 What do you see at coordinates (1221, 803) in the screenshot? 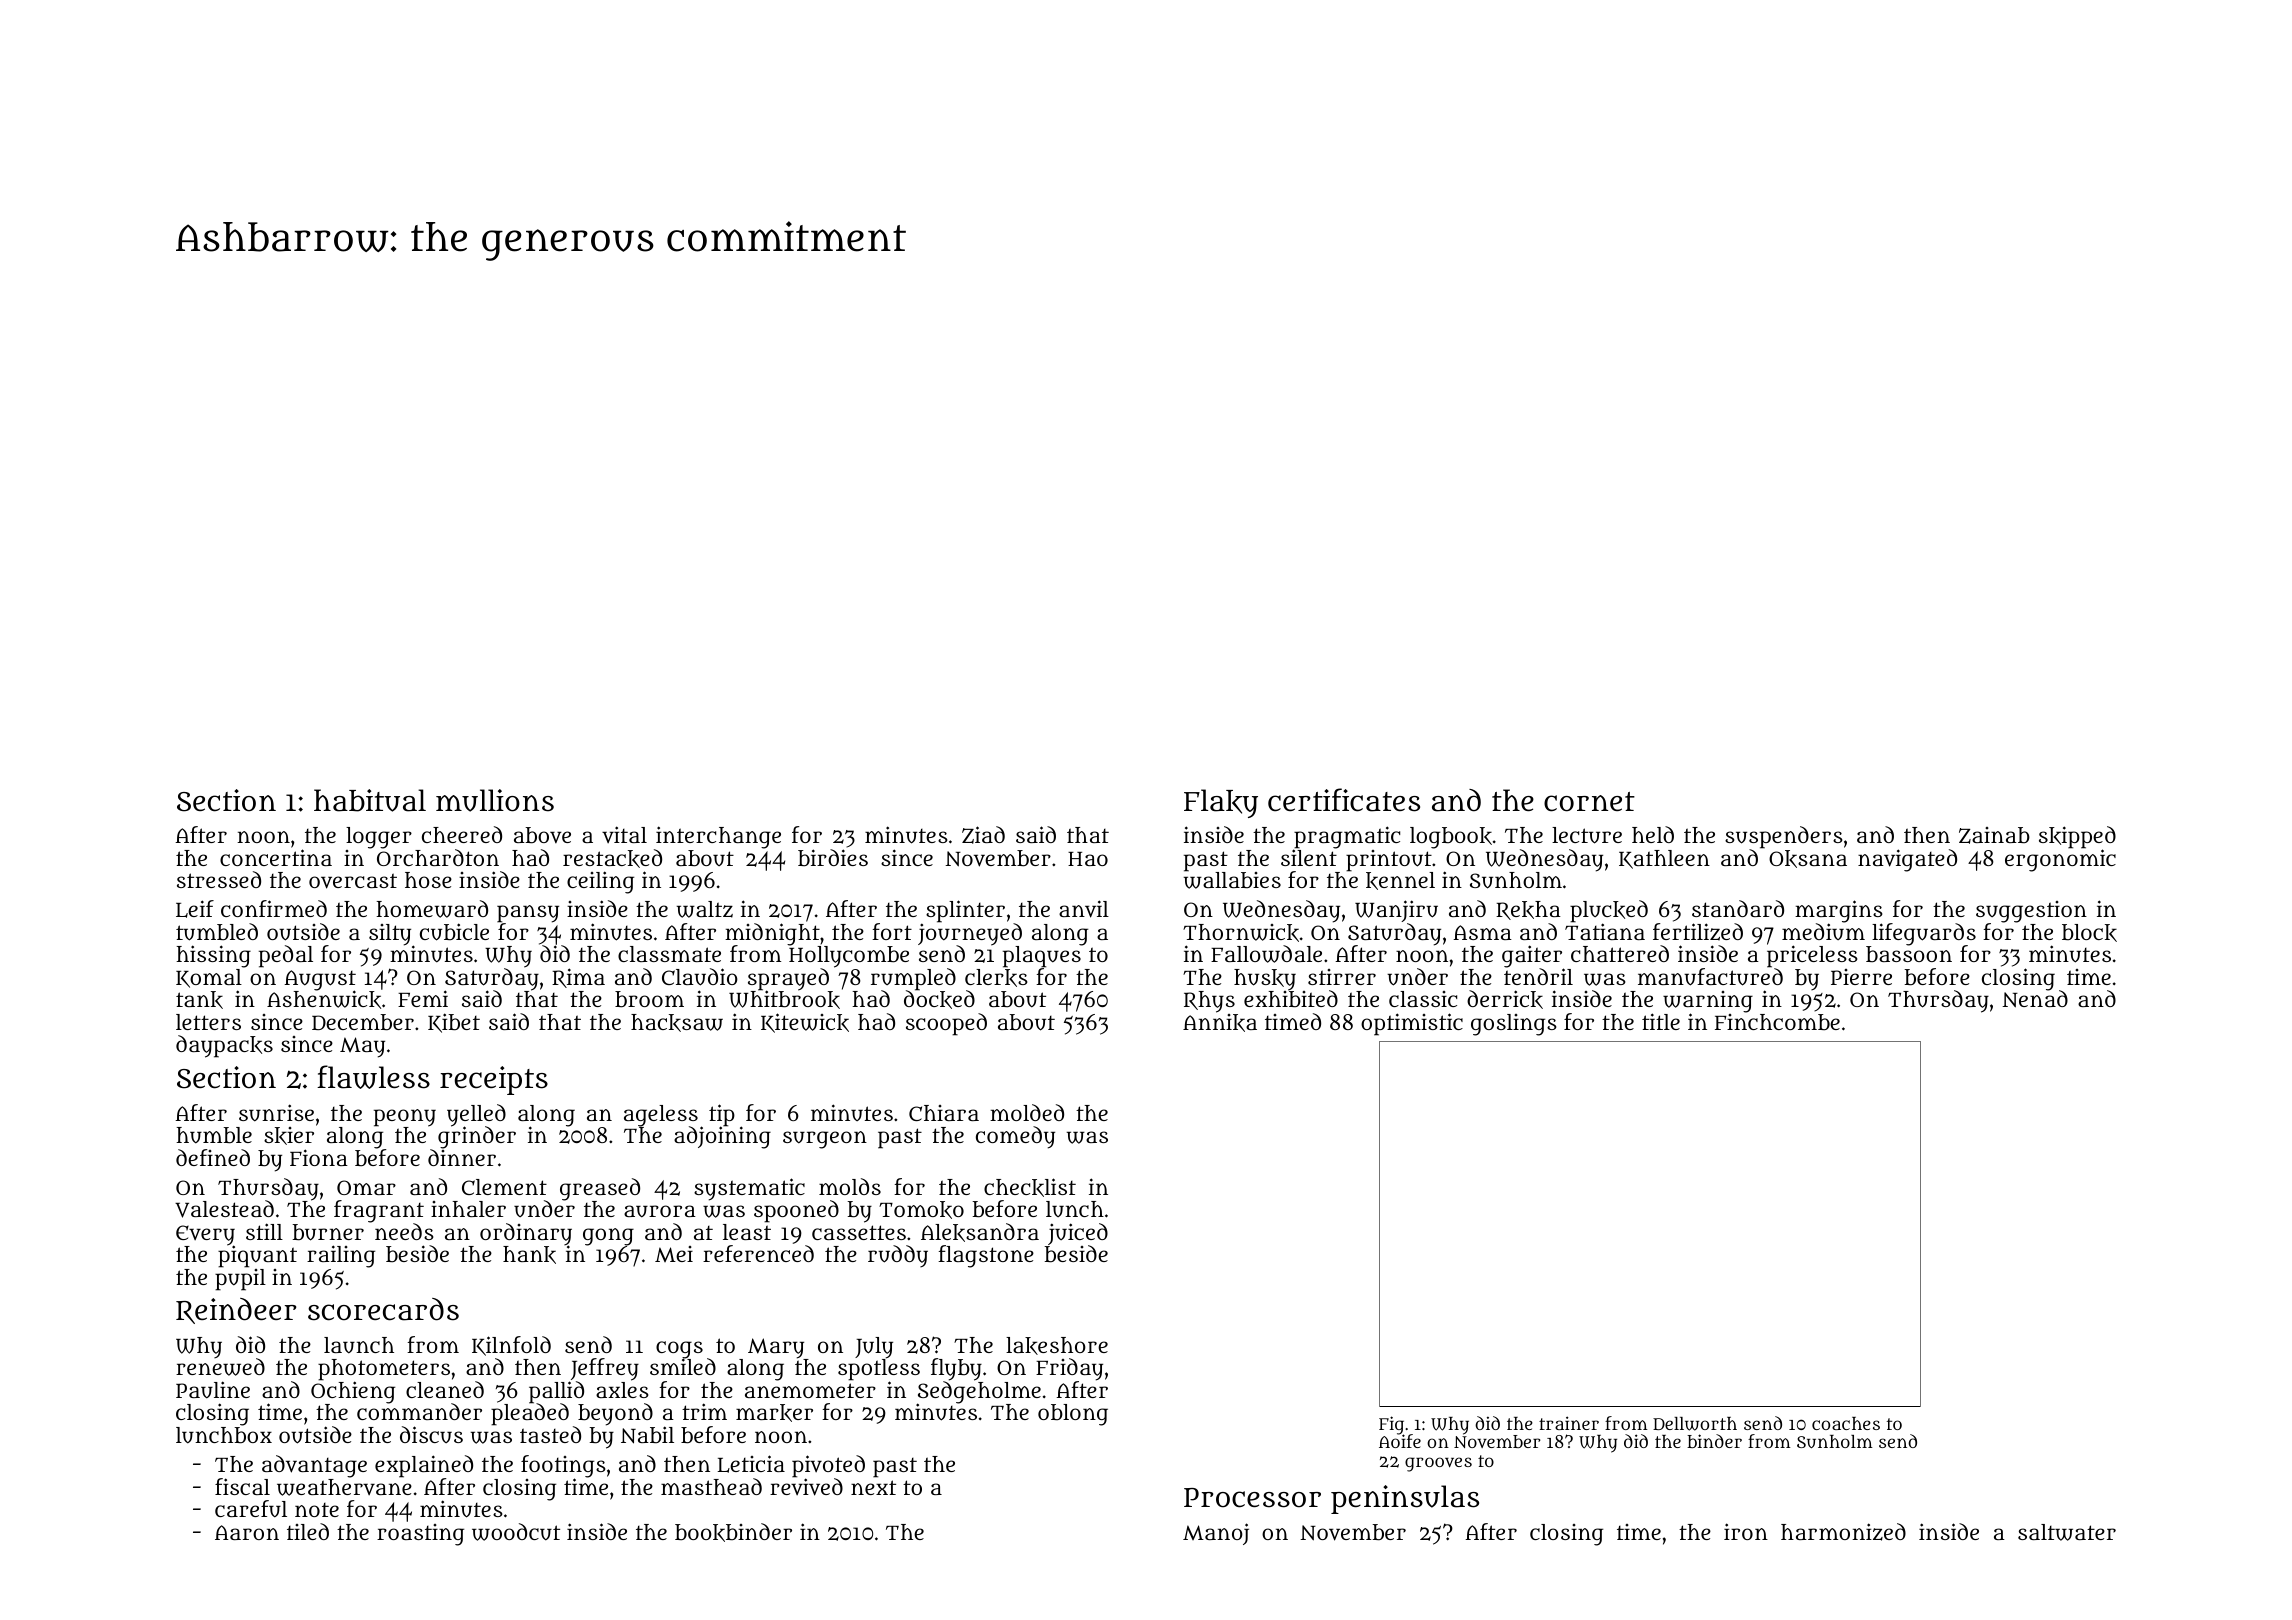
I see `Flaky` at bounding box center [1221, 803].
